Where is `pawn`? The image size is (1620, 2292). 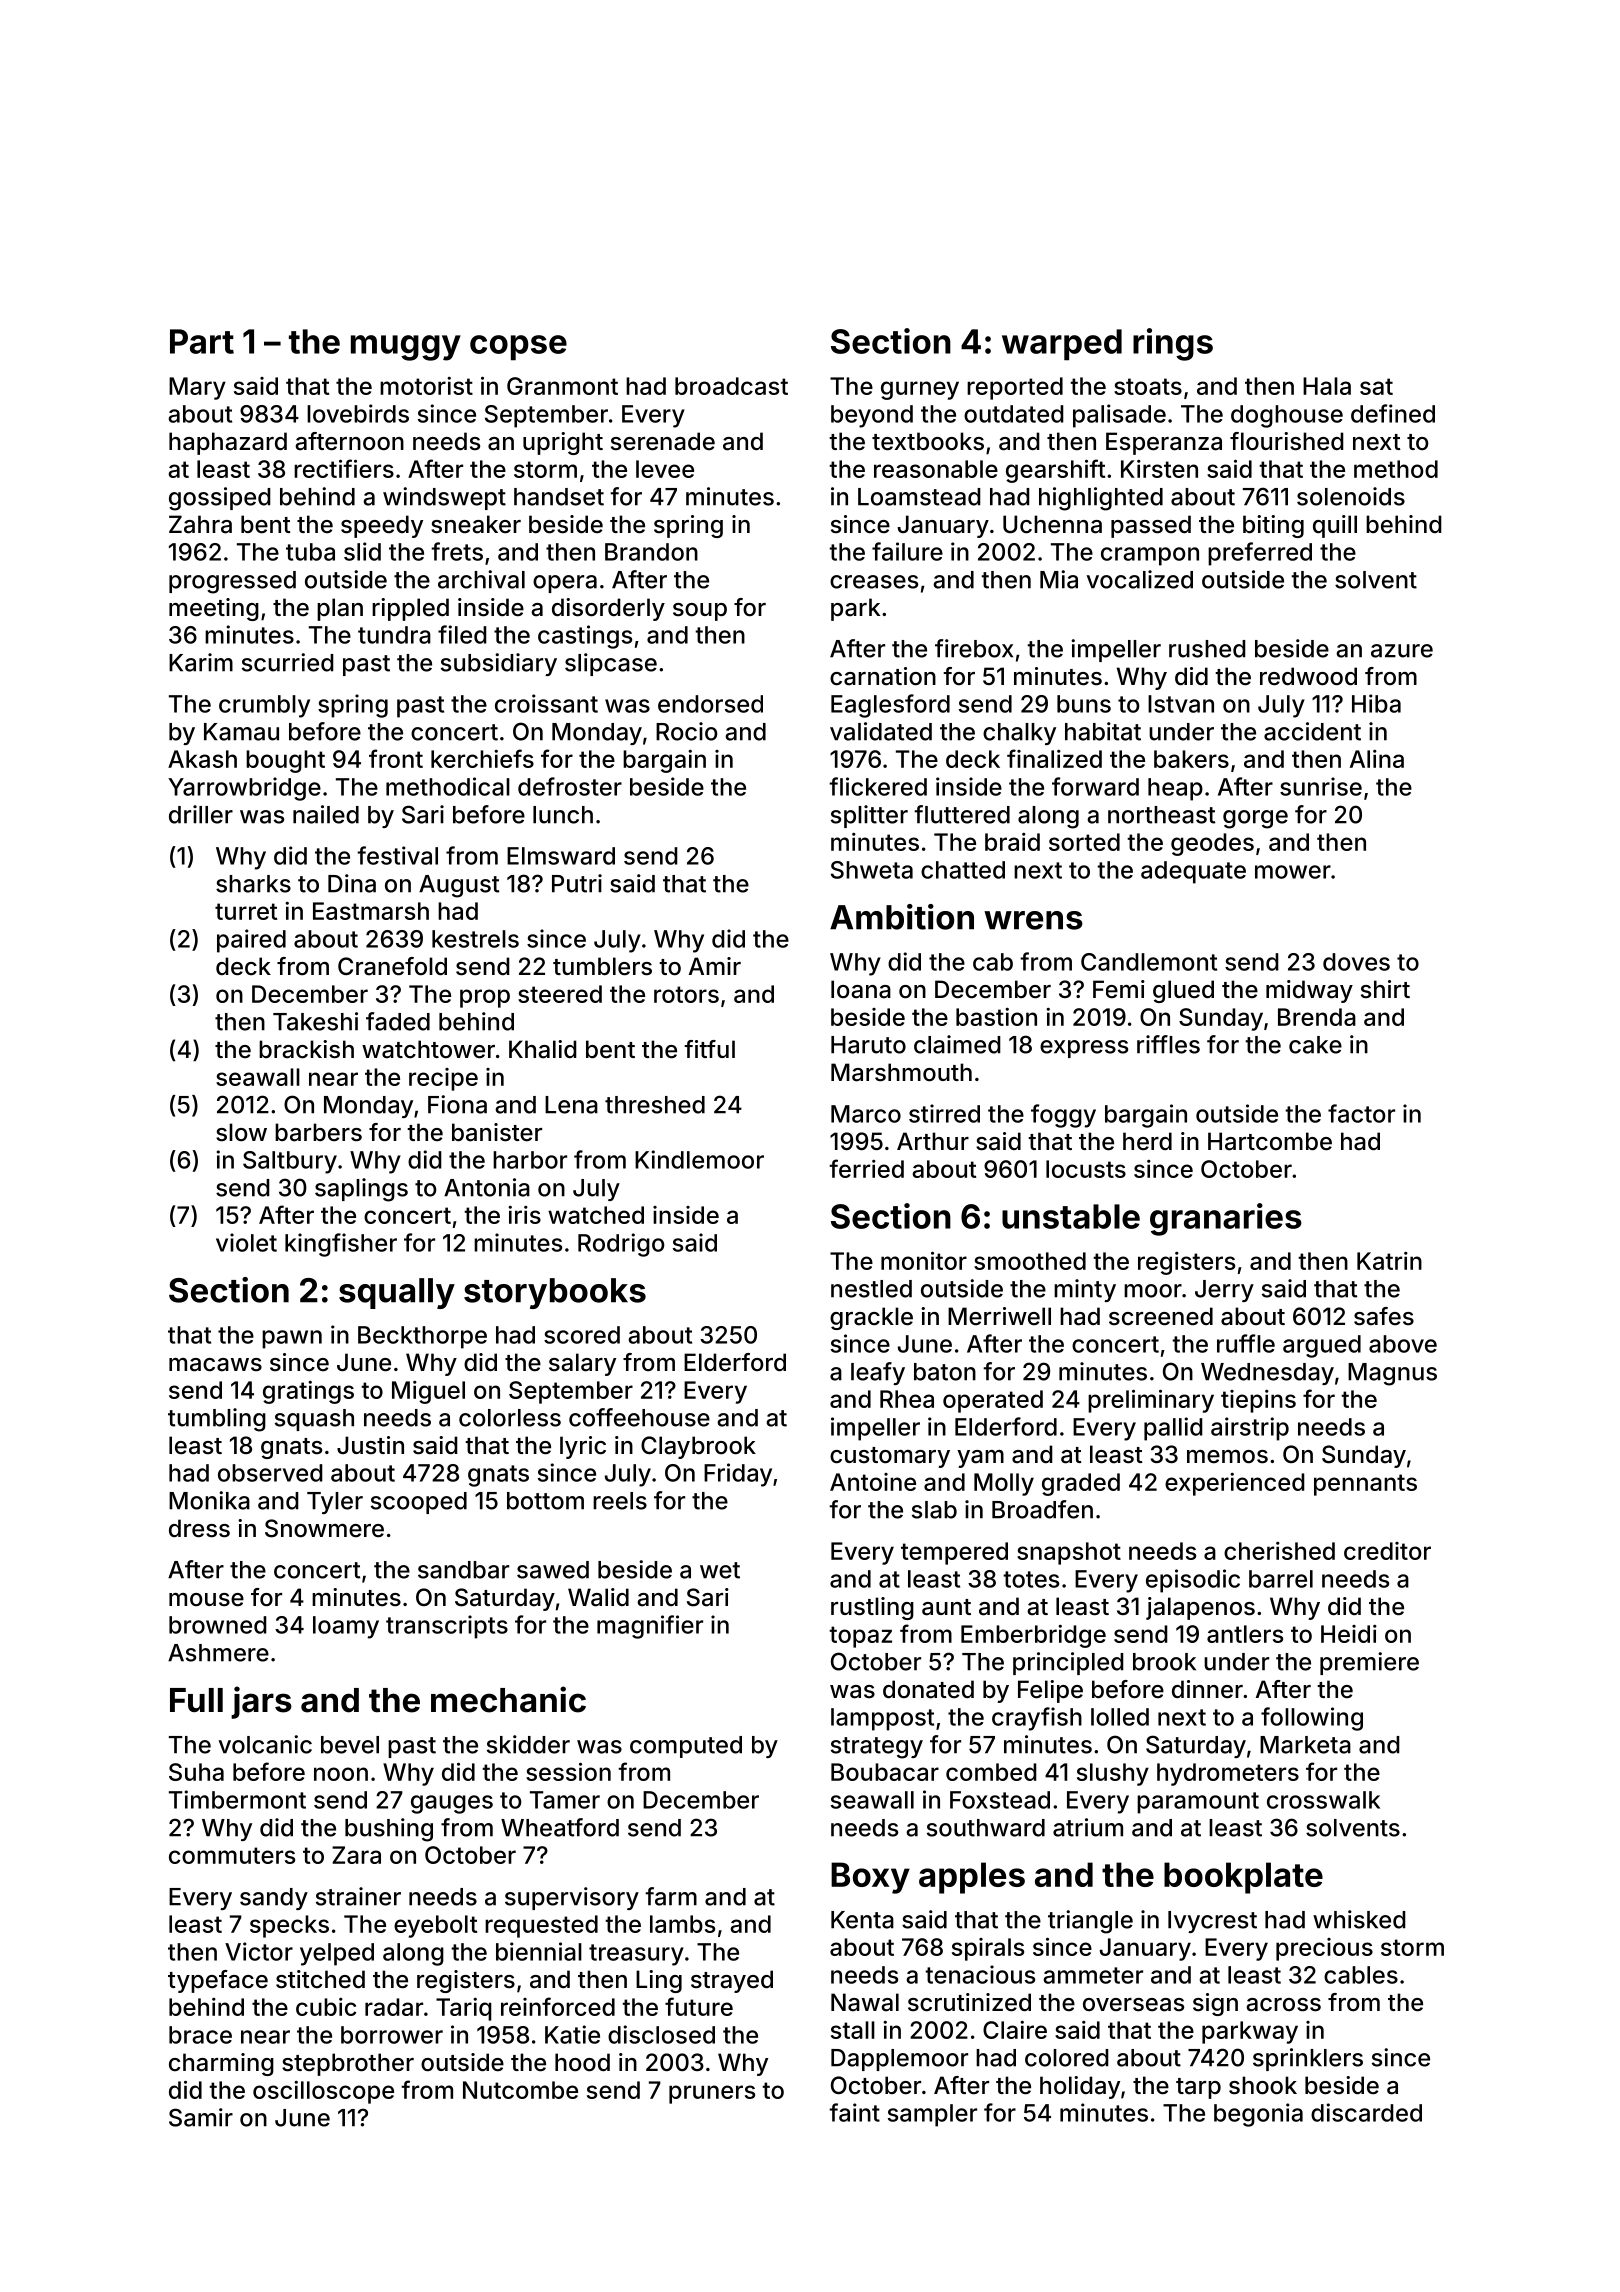 pawn is located at coordinates (292, 1339).
